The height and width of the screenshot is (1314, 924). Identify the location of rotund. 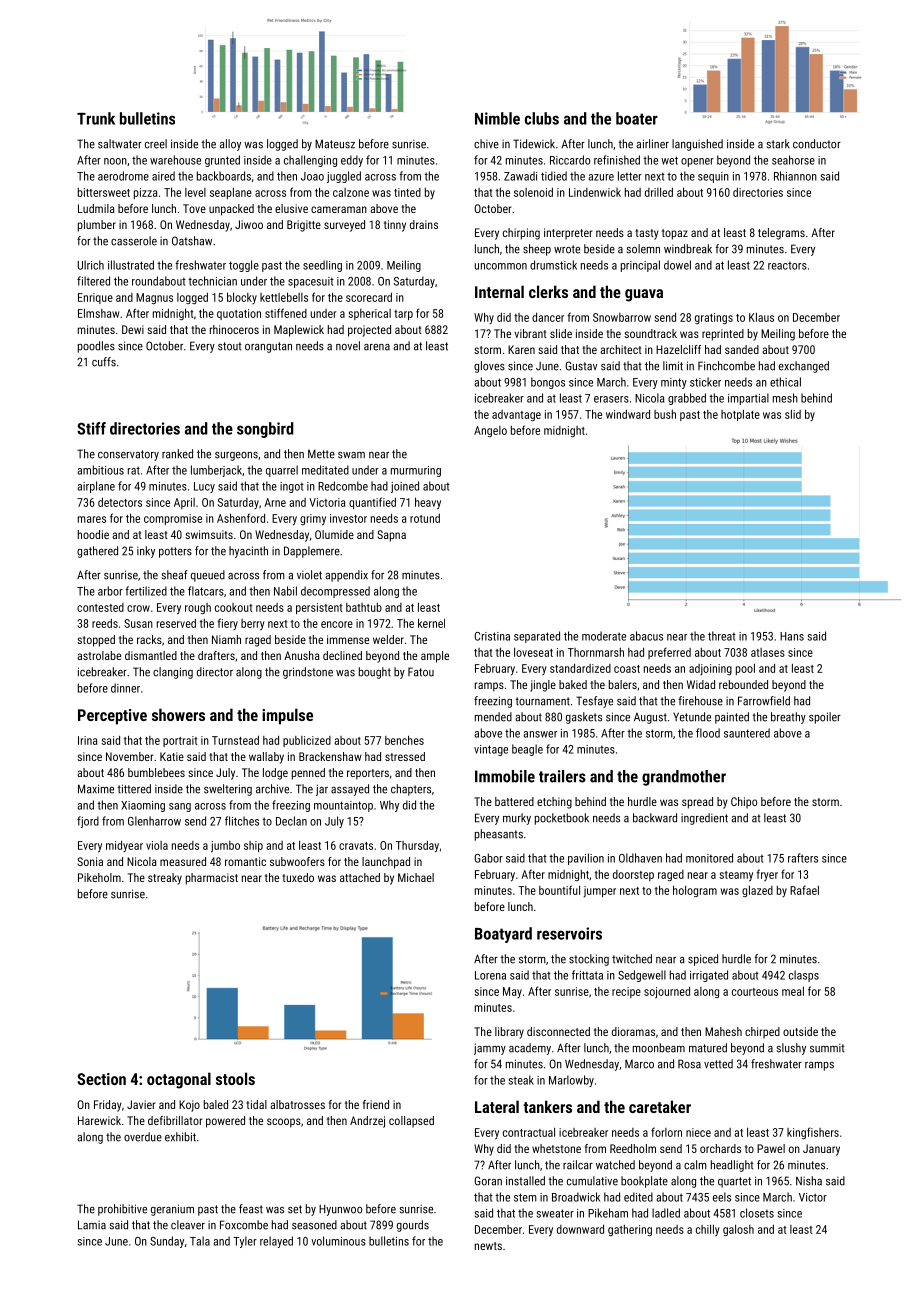
(425, 518).
